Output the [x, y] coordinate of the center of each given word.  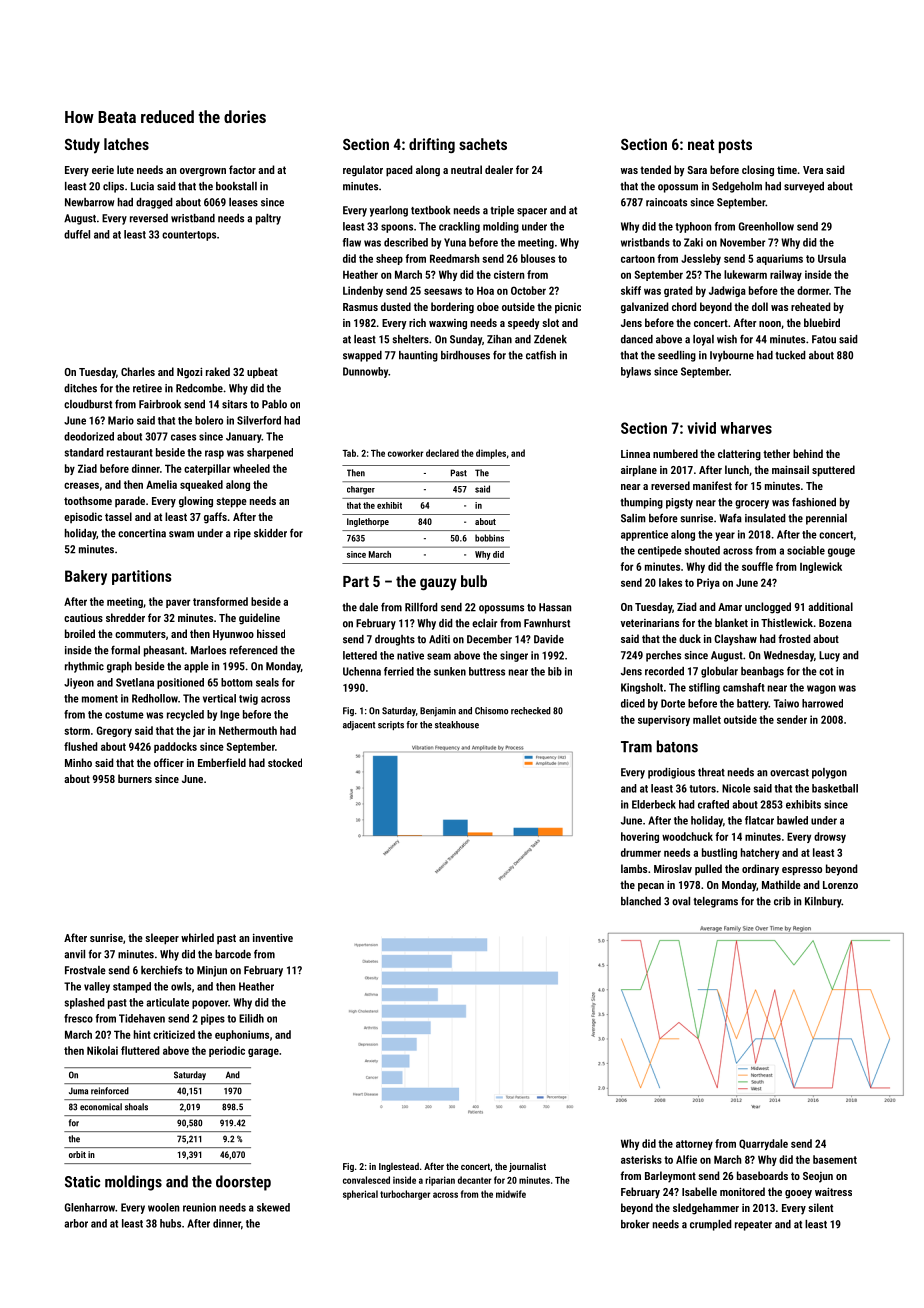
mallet [707, 719]
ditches [80, 388]
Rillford [421, 607]
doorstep [243, 1183]
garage [263, 1052]
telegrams [715, 902]
